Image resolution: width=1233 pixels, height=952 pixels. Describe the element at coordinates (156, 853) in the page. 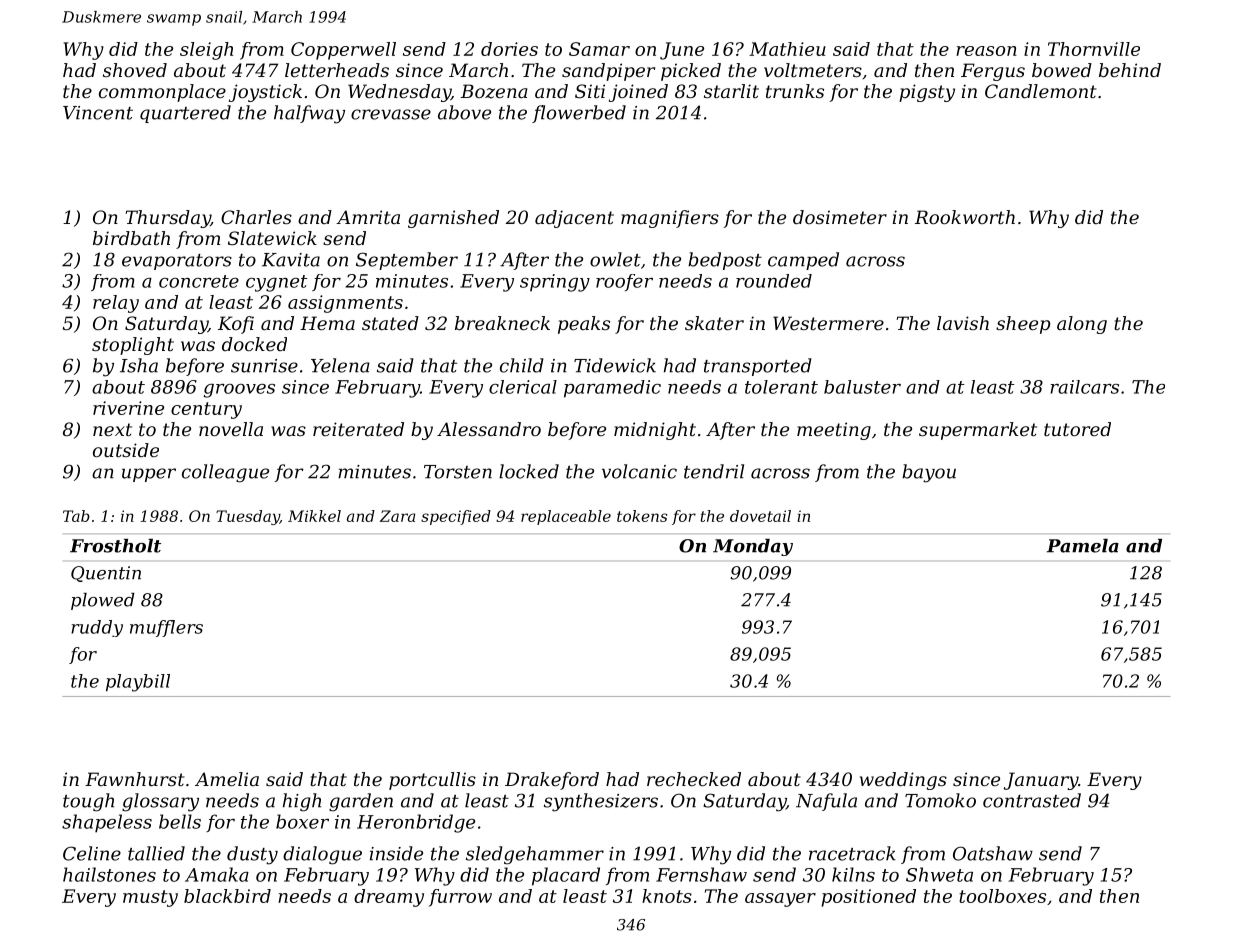

I see `tallied` at that location.
